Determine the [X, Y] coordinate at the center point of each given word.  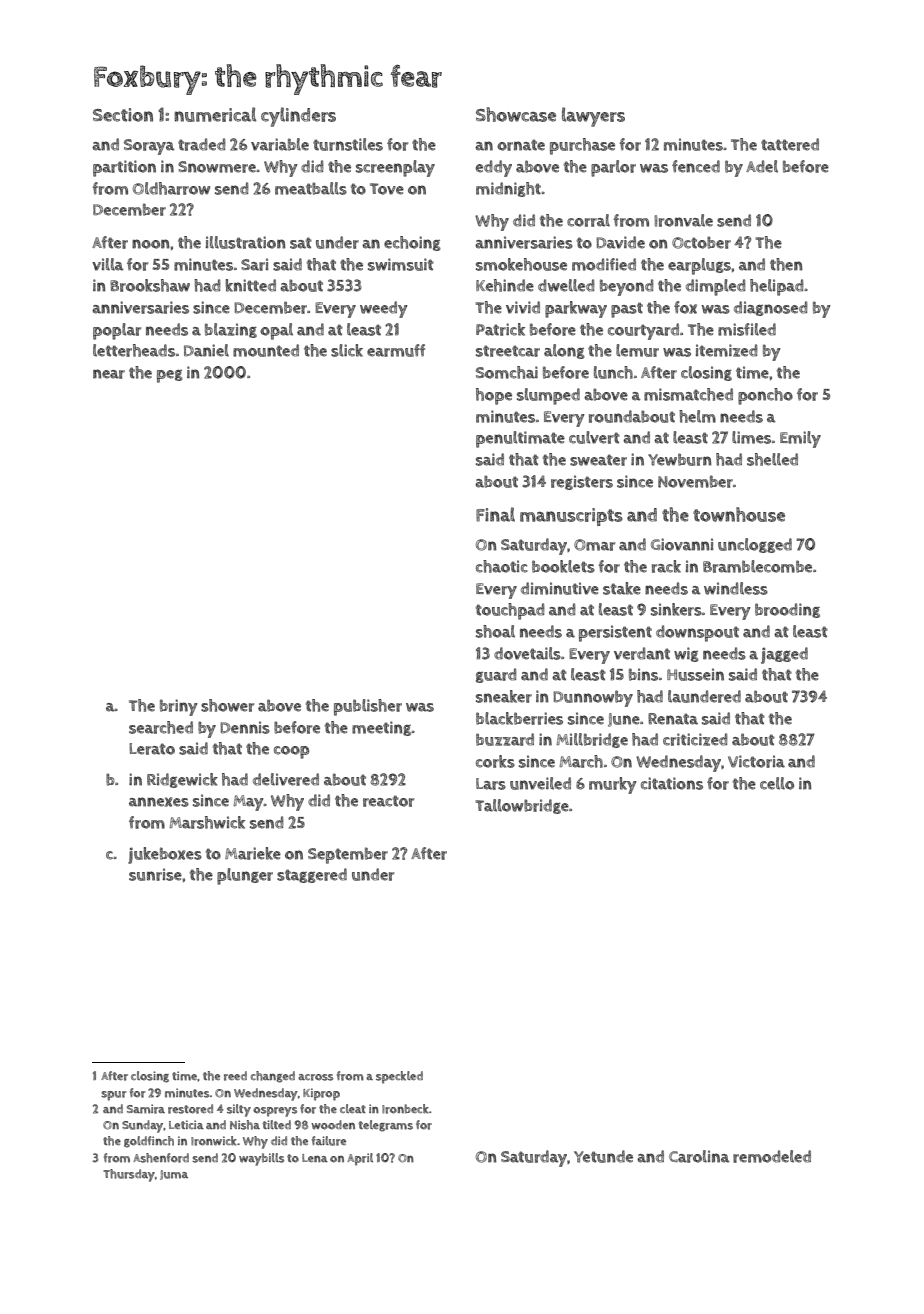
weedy [384, 309]
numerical [215, 114]
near [109, 374]
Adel [762, 166]
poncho [765, 396]
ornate [521, 145]
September [348, 855]
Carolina [699, 1156]
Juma [174, 1175]
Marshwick [207, 822]
